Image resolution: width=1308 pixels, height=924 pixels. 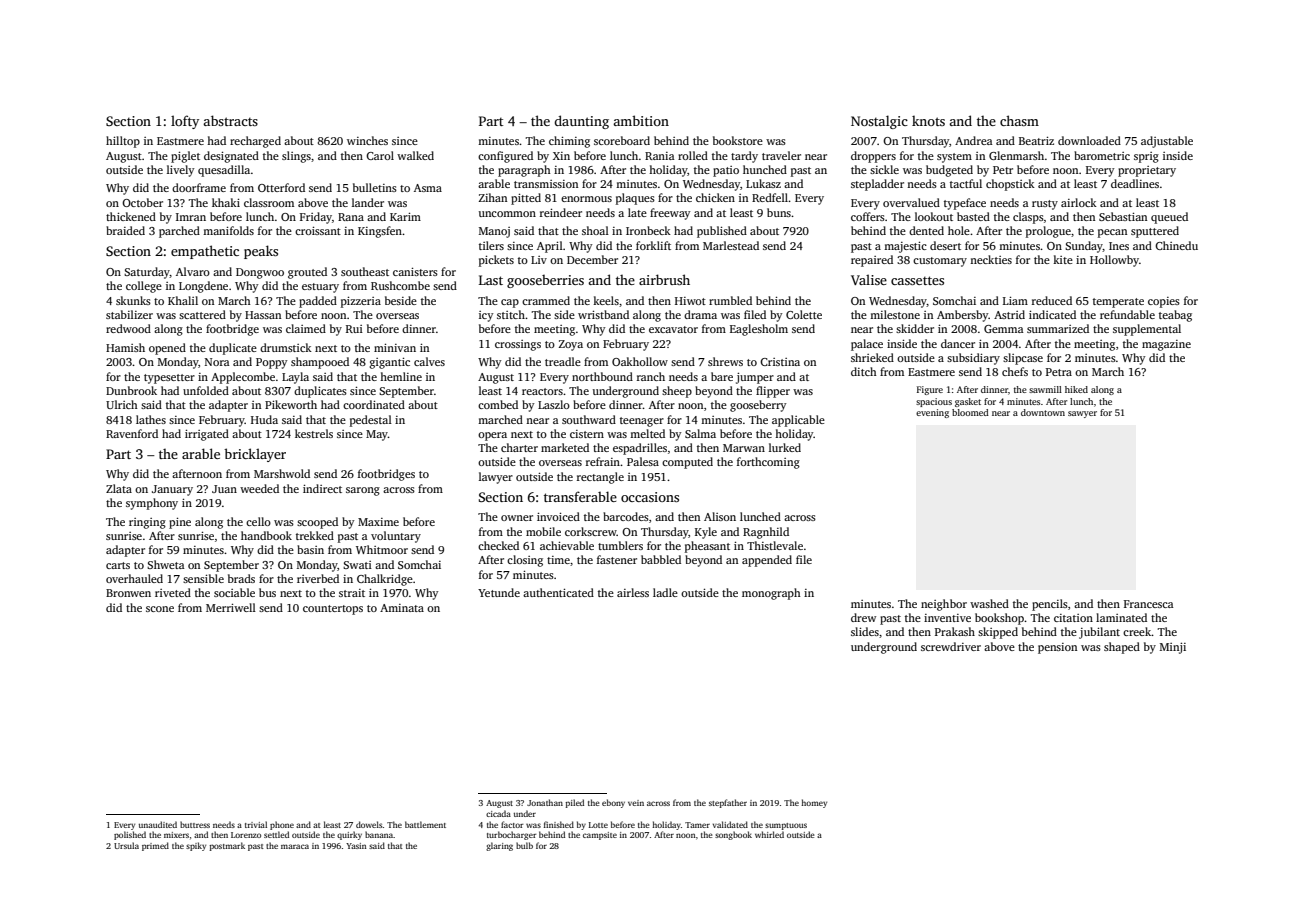 What do you see at coordinates (1019, 120) in the screenshot?
I see `chasm` at bounding box center [1019, 120].
